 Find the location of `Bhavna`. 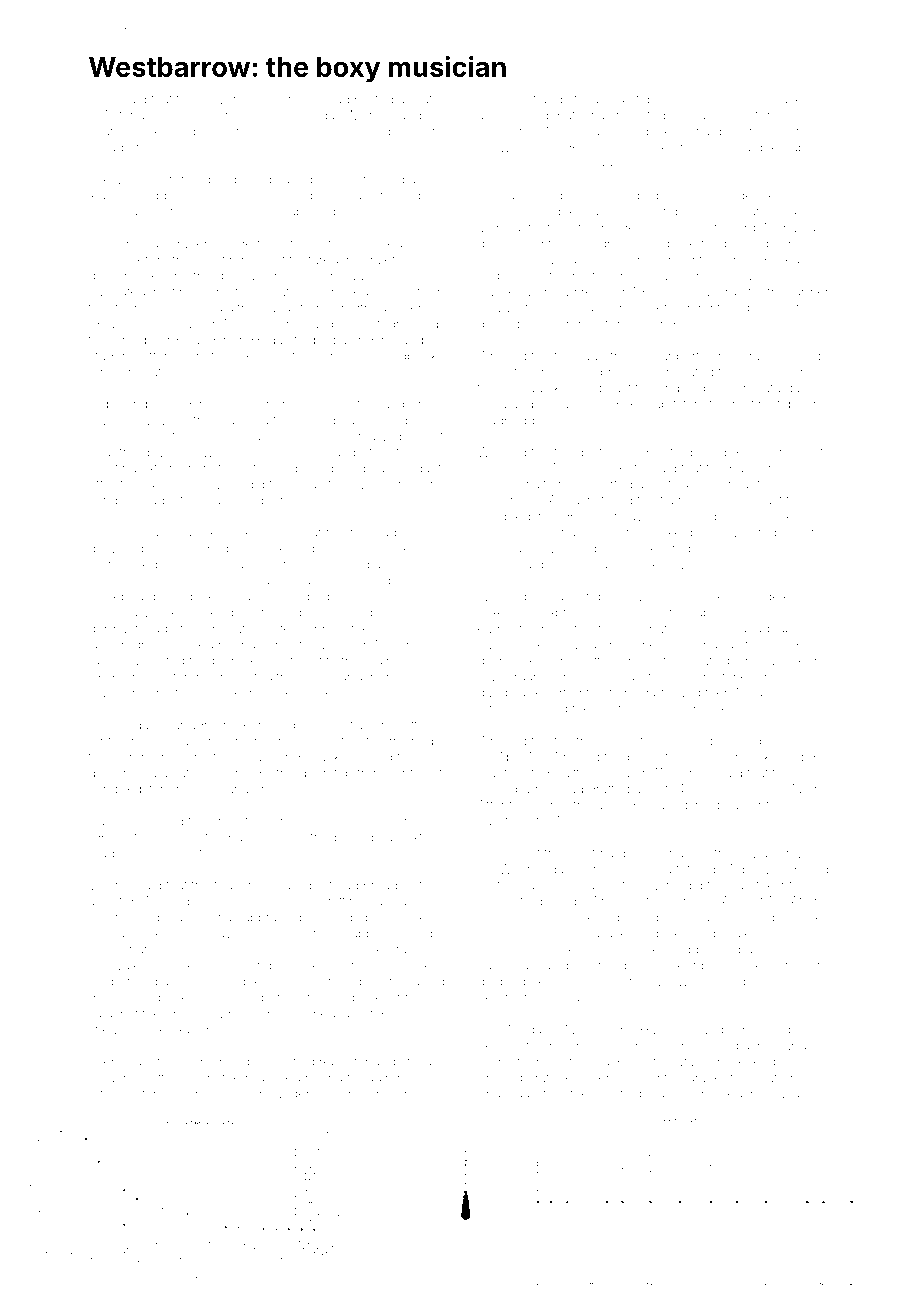

Bhavna is located at coordinates (500, 1093).
